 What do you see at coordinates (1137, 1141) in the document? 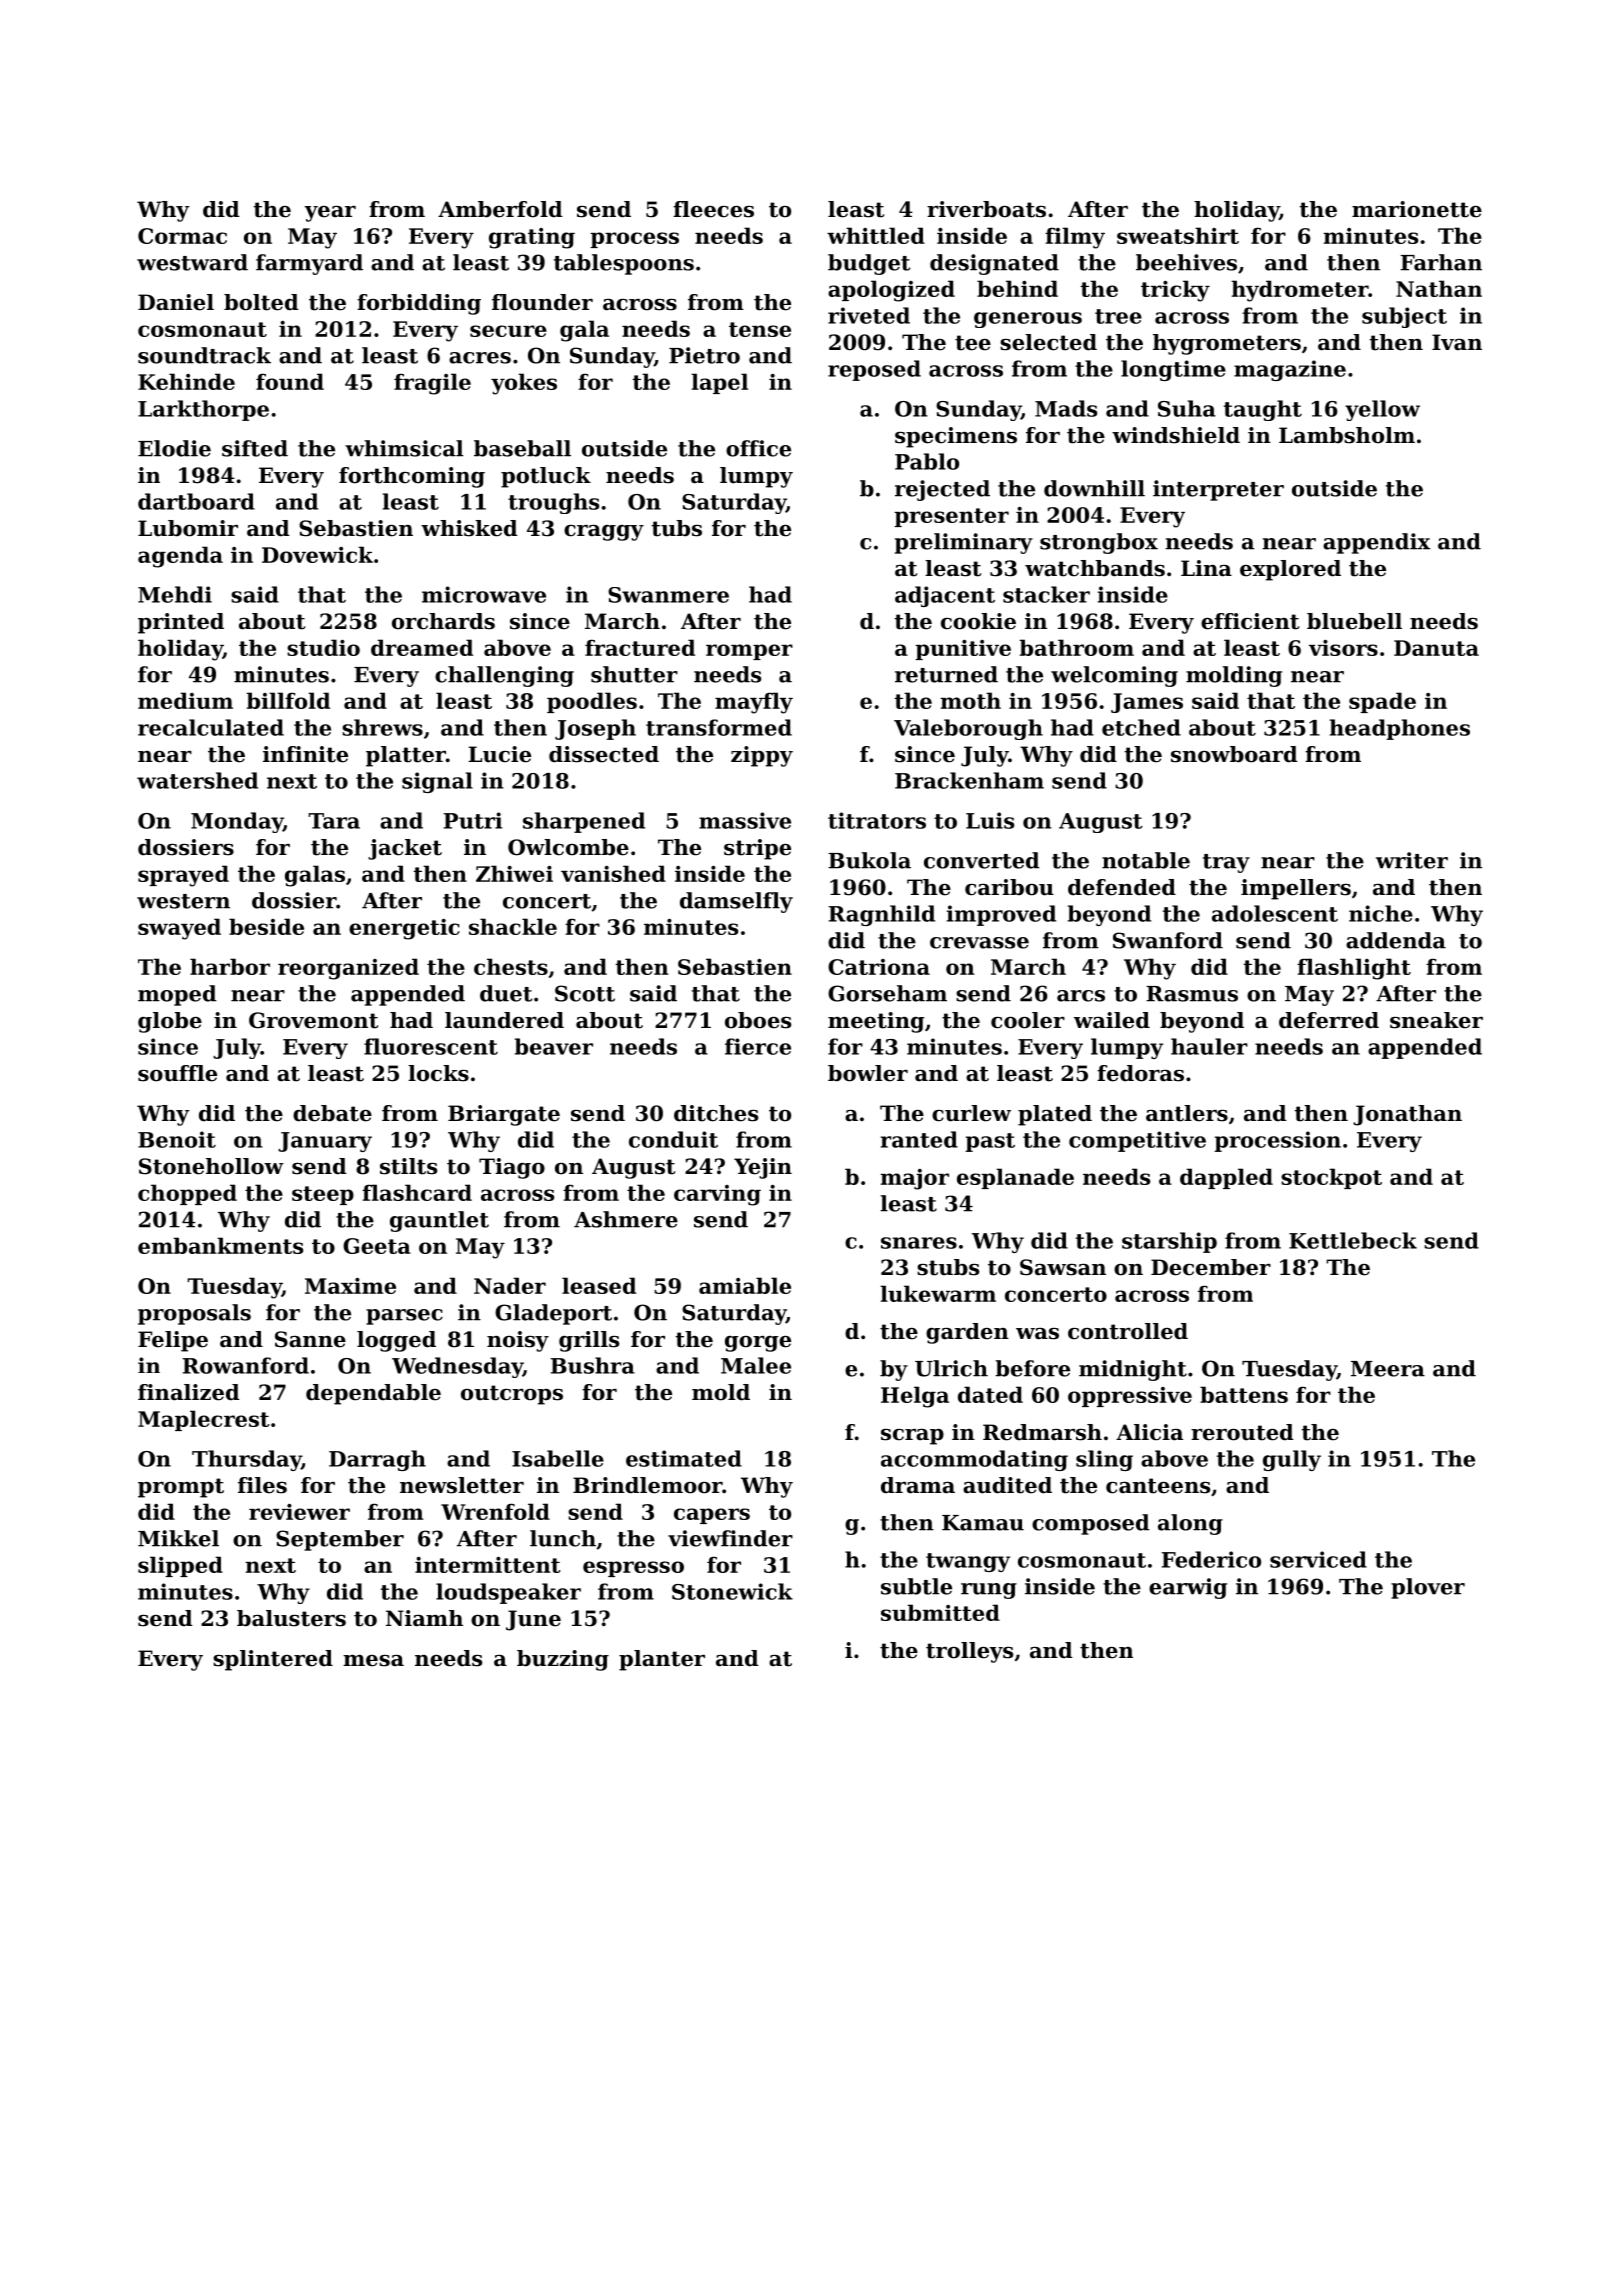
I see `competitive` at bounding box center [1137, 1141].
